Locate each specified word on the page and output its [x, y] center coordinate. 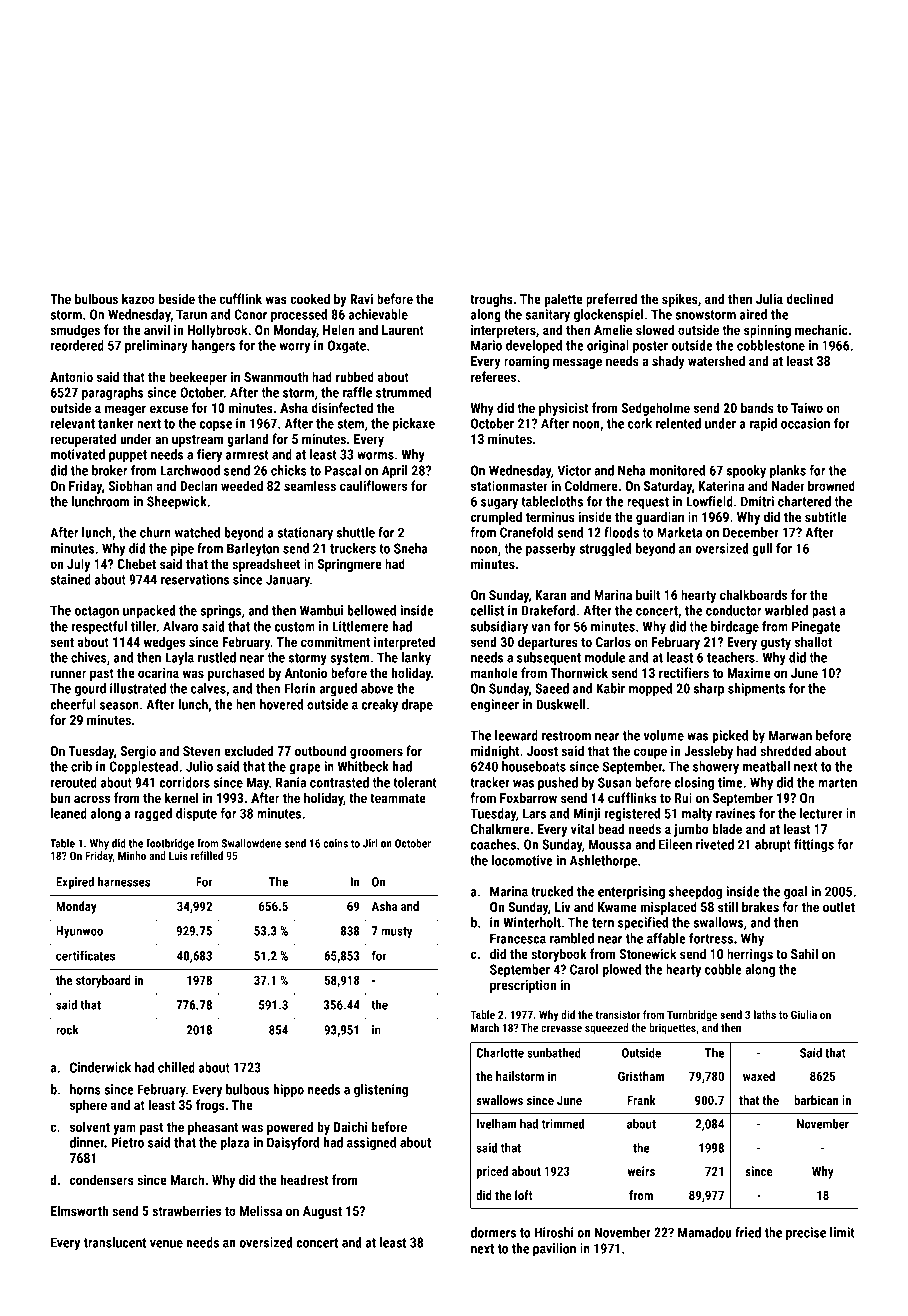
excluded [248, 750]
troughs [491, 300]
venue [166, 1244]
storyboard [103, 981]
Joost [542, 751]
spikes [680, 300]
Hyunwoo [79, 932]
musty [396, 932]
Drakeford [549, 610]
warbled [786, 610]
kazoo [138, 298]
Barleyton [253, 550]
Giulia [804, 1014]
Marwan [790, 735]
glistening [381, 1091]
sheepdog [695, 893]
